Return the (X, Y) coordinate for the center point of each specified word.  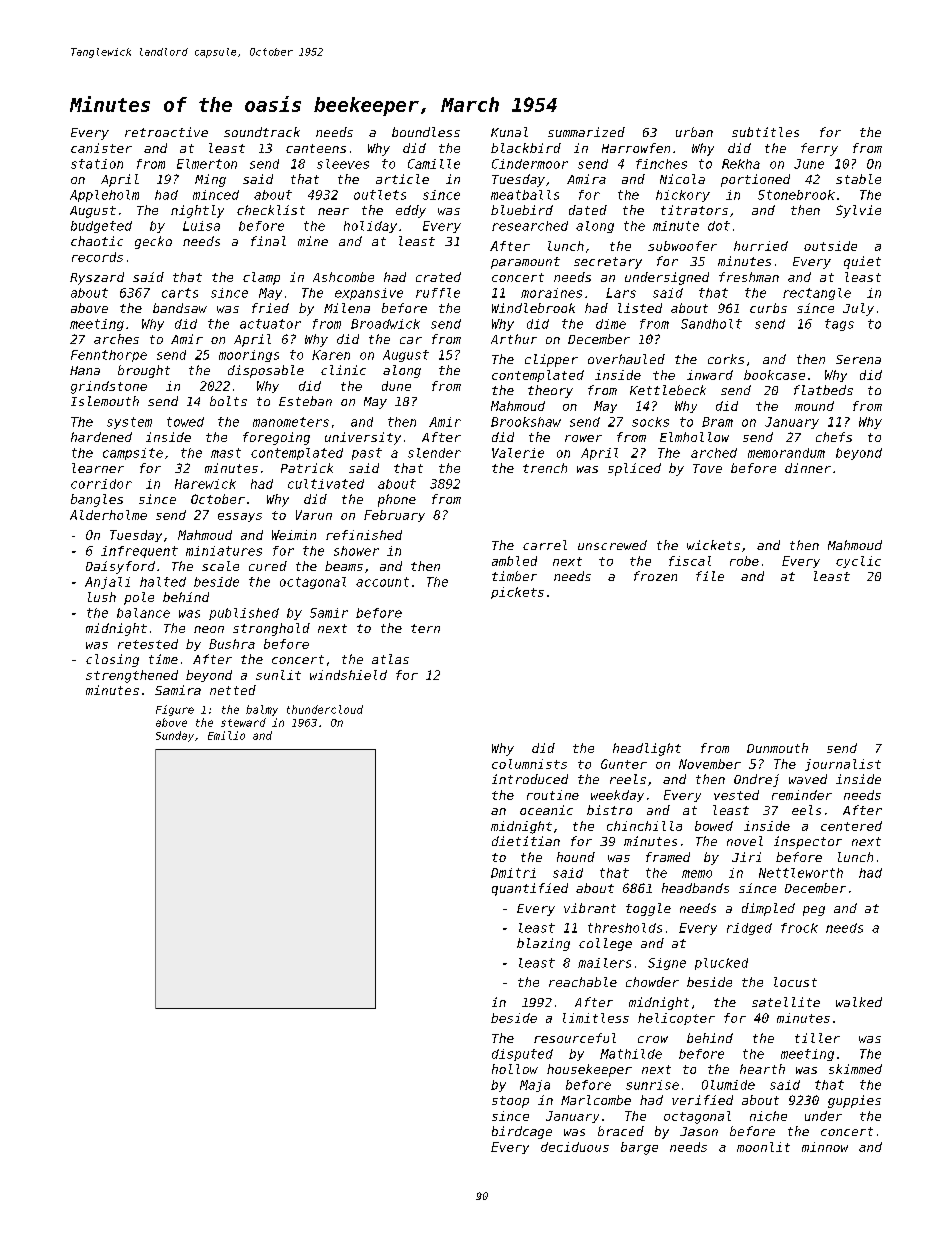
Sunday (175, 736)
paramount (525, 263)
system (129, 423)
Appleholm (104, 196)
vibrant (590, 908)
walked (859, 1002)
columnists (529, 764)
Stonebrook (796, 195)
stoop (510, 1102)
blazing (543, 944)
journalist (843, 765)
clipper (551, 360)
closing (112, 660)
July (858, 309)
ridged (749, 929)
